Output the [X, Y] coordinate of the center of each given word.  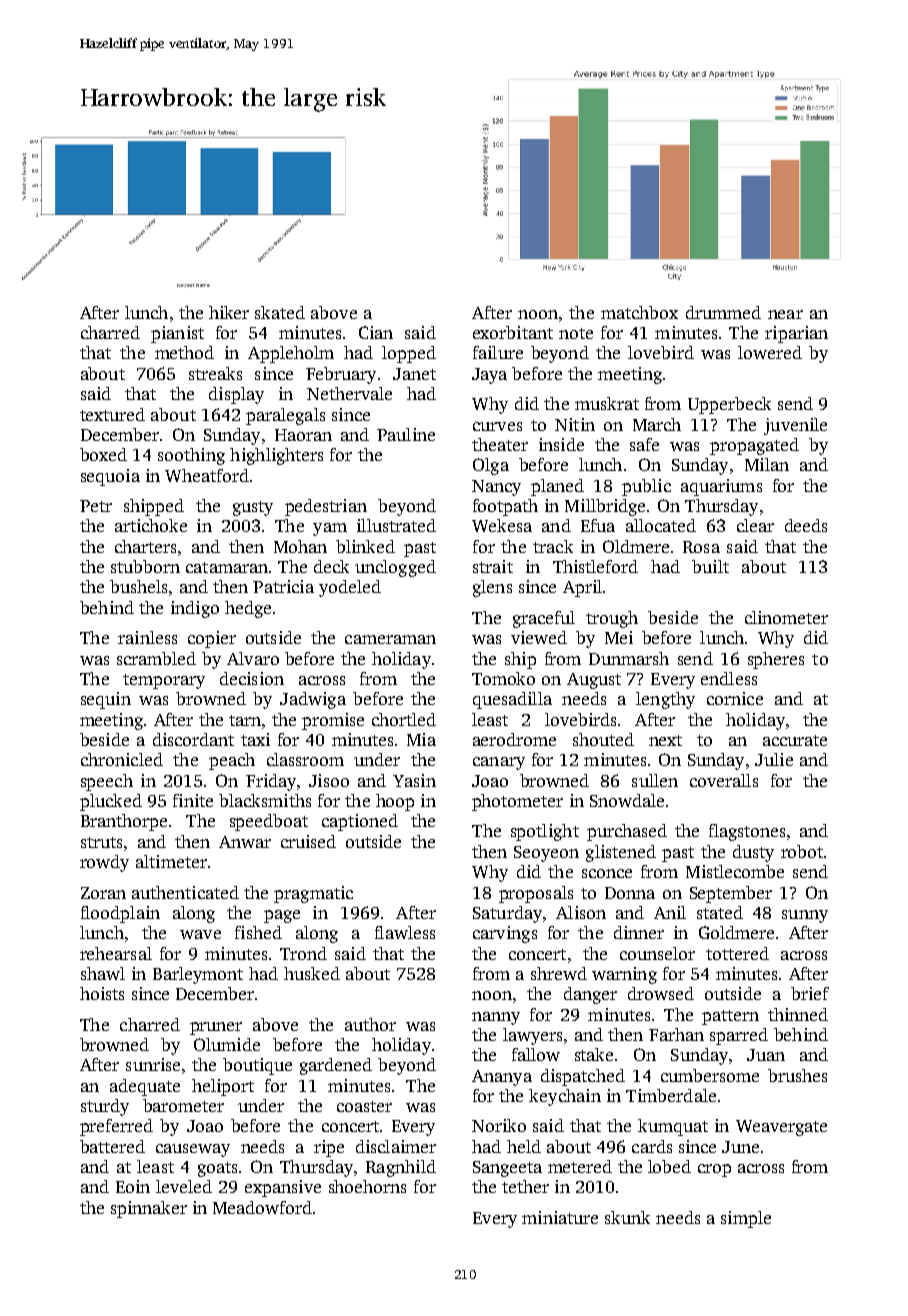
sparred [739, 1036]
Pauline [406, 434]
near [785, 314]
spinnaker [149, 1209]
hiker [229, 312]
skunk [627, 1217]
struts [101, 842]
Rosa [701, 547]
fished [258, 932]
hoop [395, 802]
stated [720, 912]
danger [590, 995]
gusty [253, 508]
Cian [376, 332]
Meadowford [262, 1207]
